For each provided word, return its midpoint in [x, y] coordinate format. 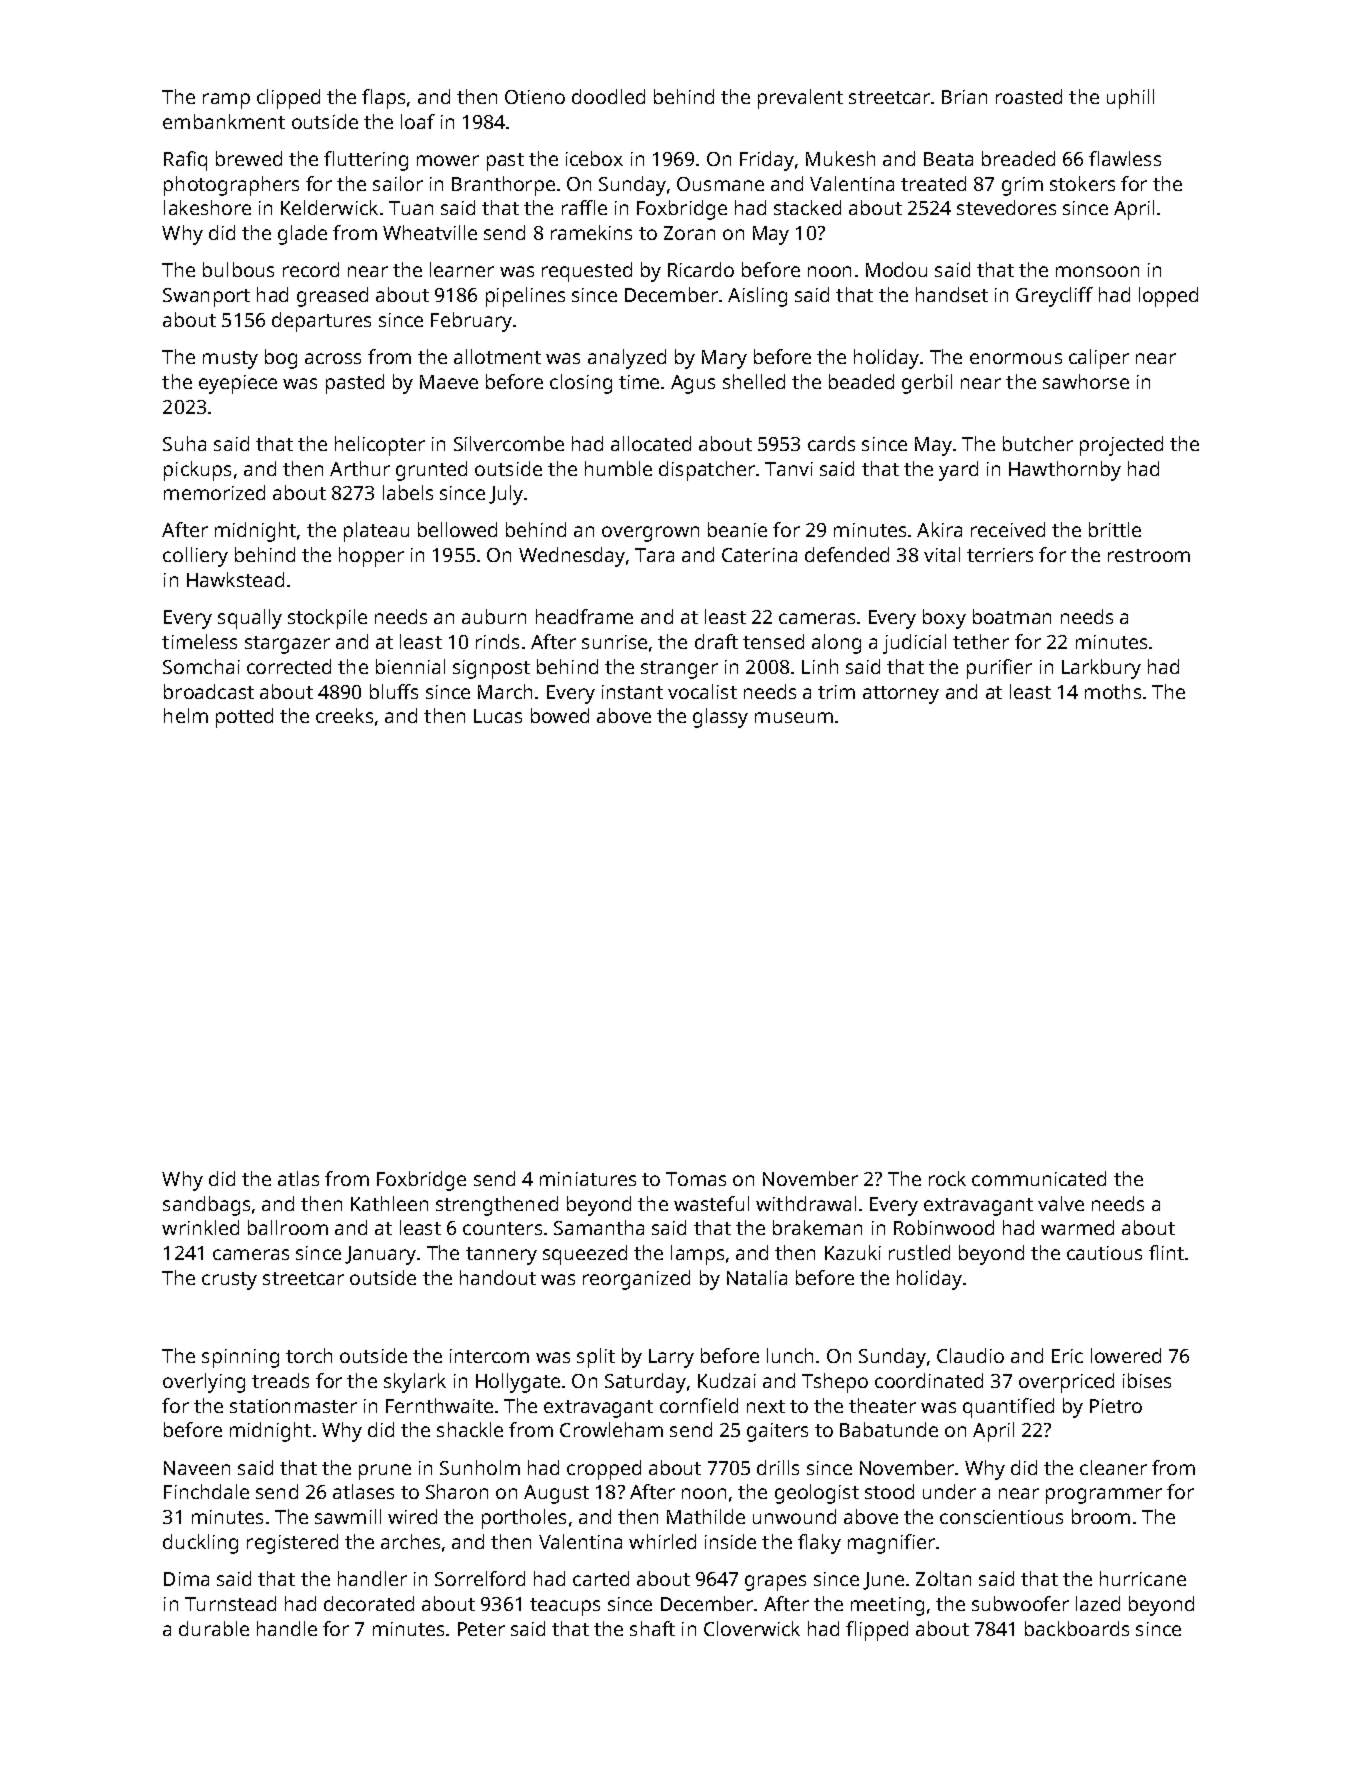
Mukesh [840, 158]
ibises [1147, 1380]
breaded [1018, 158]
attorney [901, 695]
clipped [288, 99]
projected [1121, 446]
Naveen [197, 1468]
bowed [560, 715]
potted [244, 718]
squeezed [585, 1255]
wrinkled [200, 1227]
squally [250, 619]
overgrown [650, 534]
